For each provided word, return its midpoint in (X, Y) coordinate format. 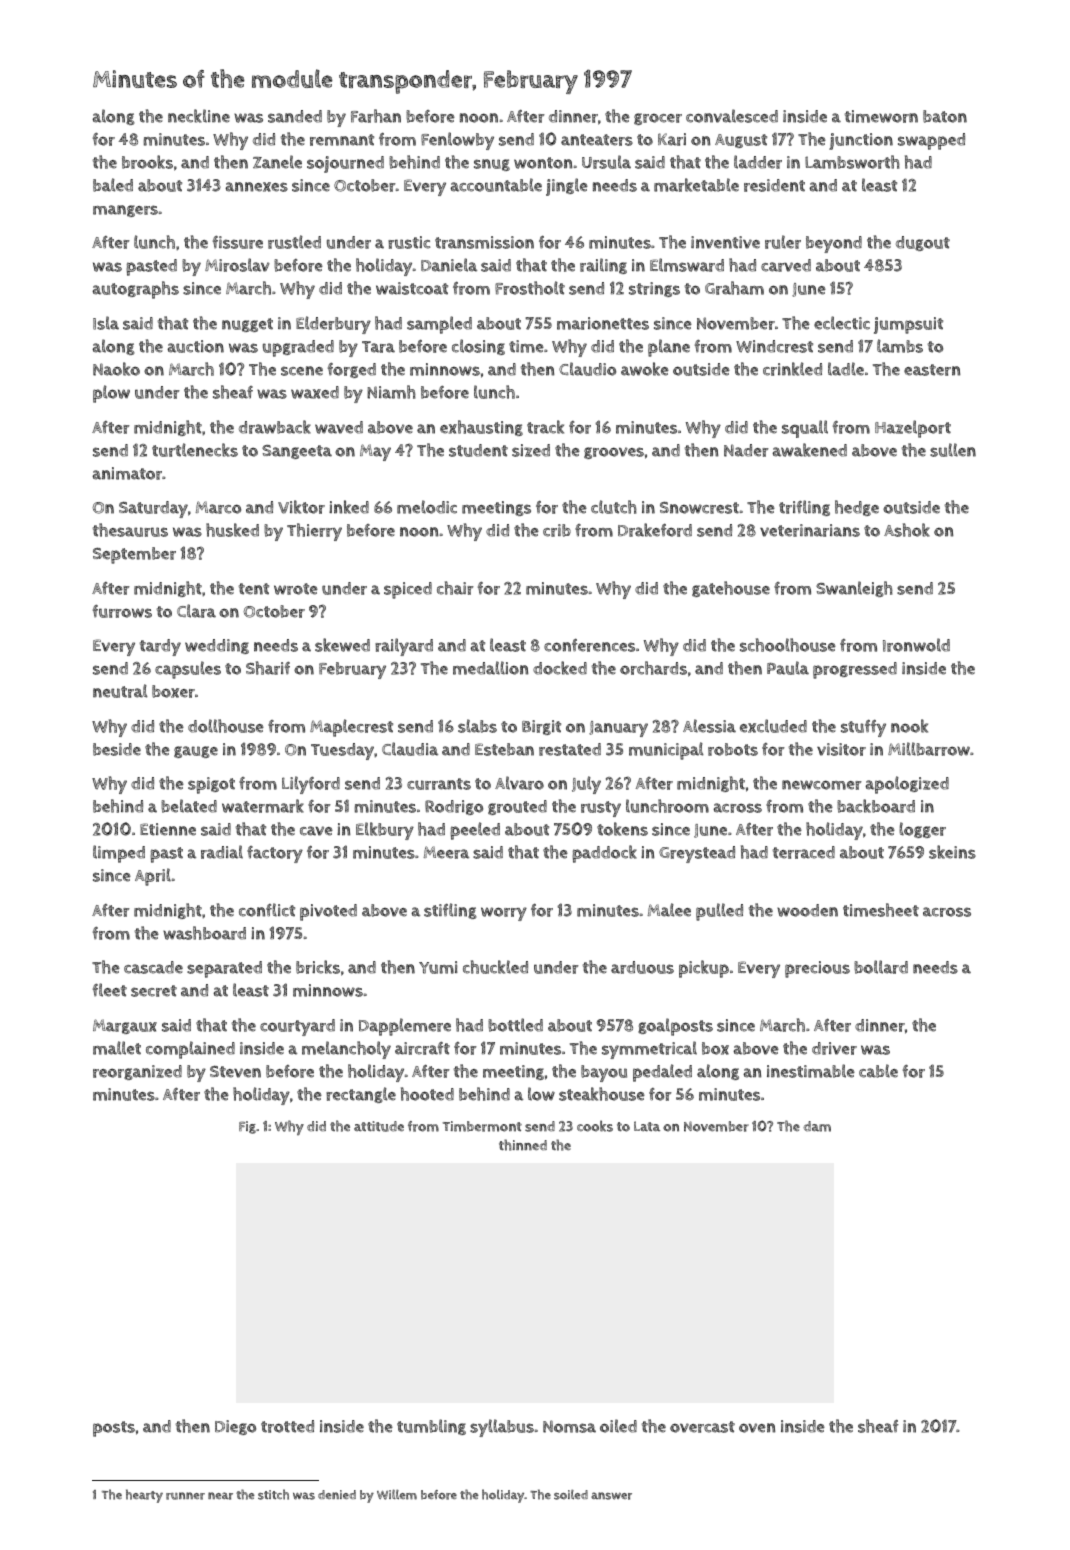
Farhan (376, 116)
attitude (379, 1126)
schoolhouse (788, 645)
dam (817, 1126)
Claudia (410, 749)
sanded (295, 116)
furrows (122, 611)
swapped (931, 141)
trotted (287, 1426)
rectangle (361, 1095)
